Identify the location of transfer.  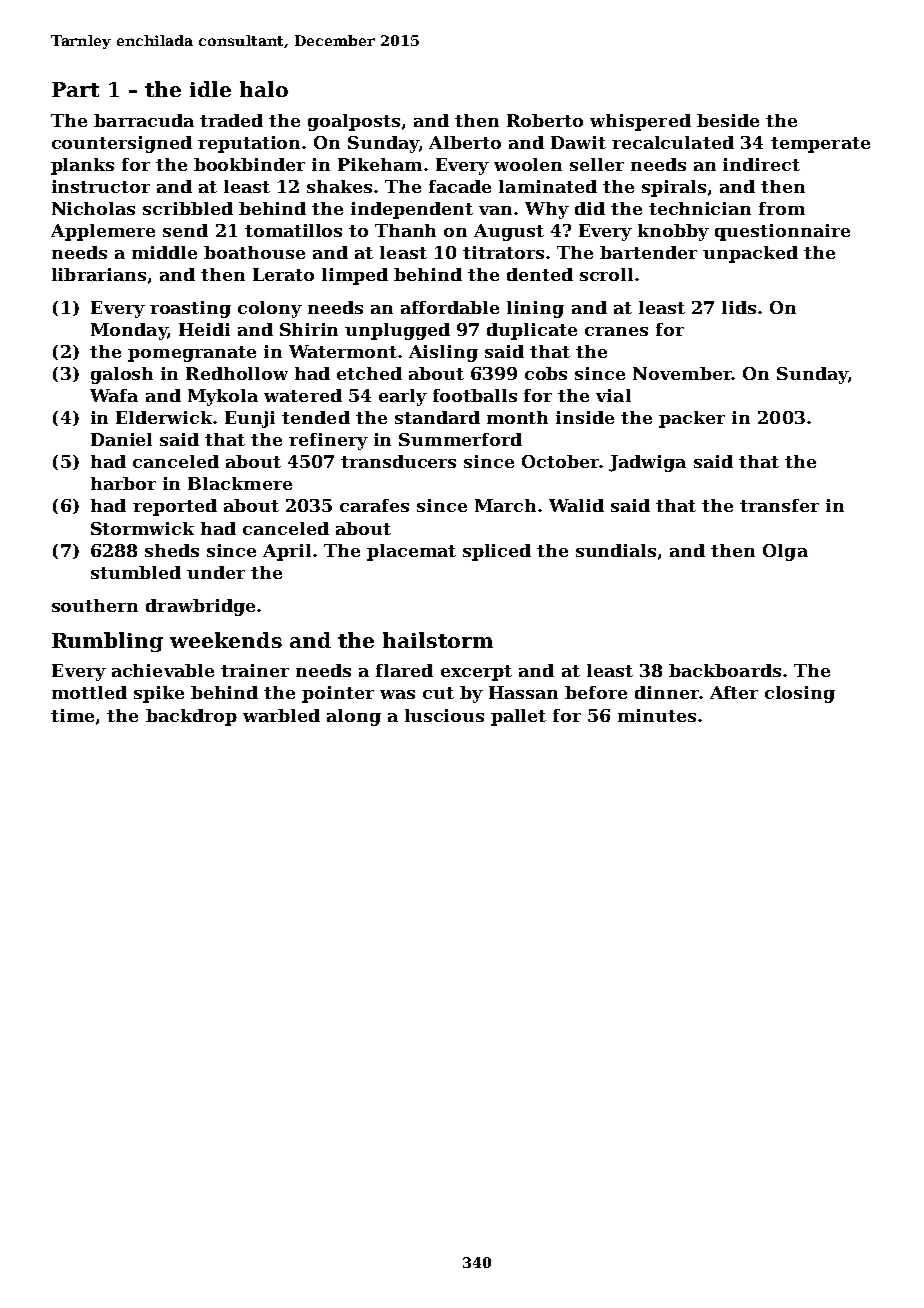
(779, 505).
